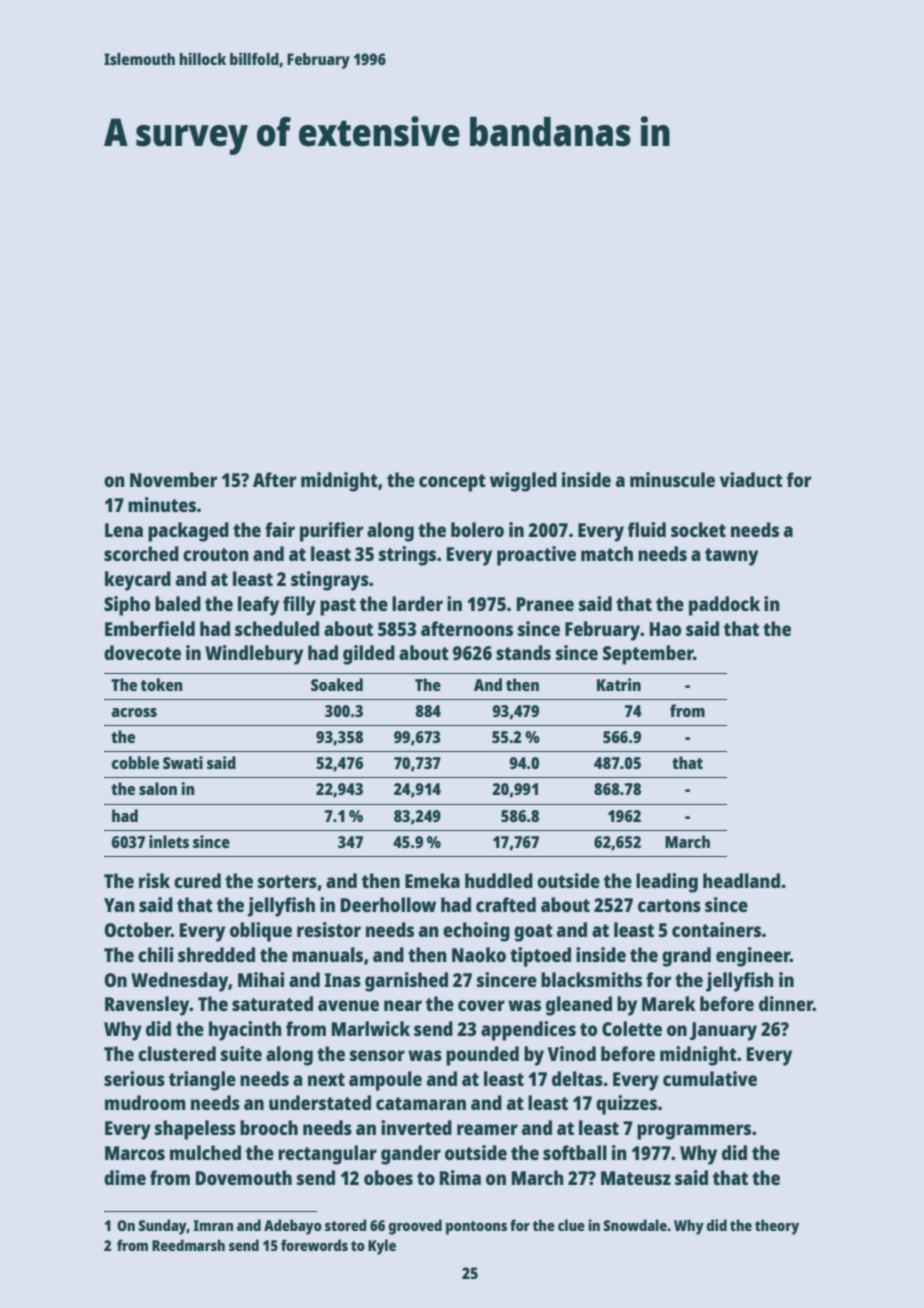 The image size is (924, 1308). I want to click on November, so click(173, 479).
